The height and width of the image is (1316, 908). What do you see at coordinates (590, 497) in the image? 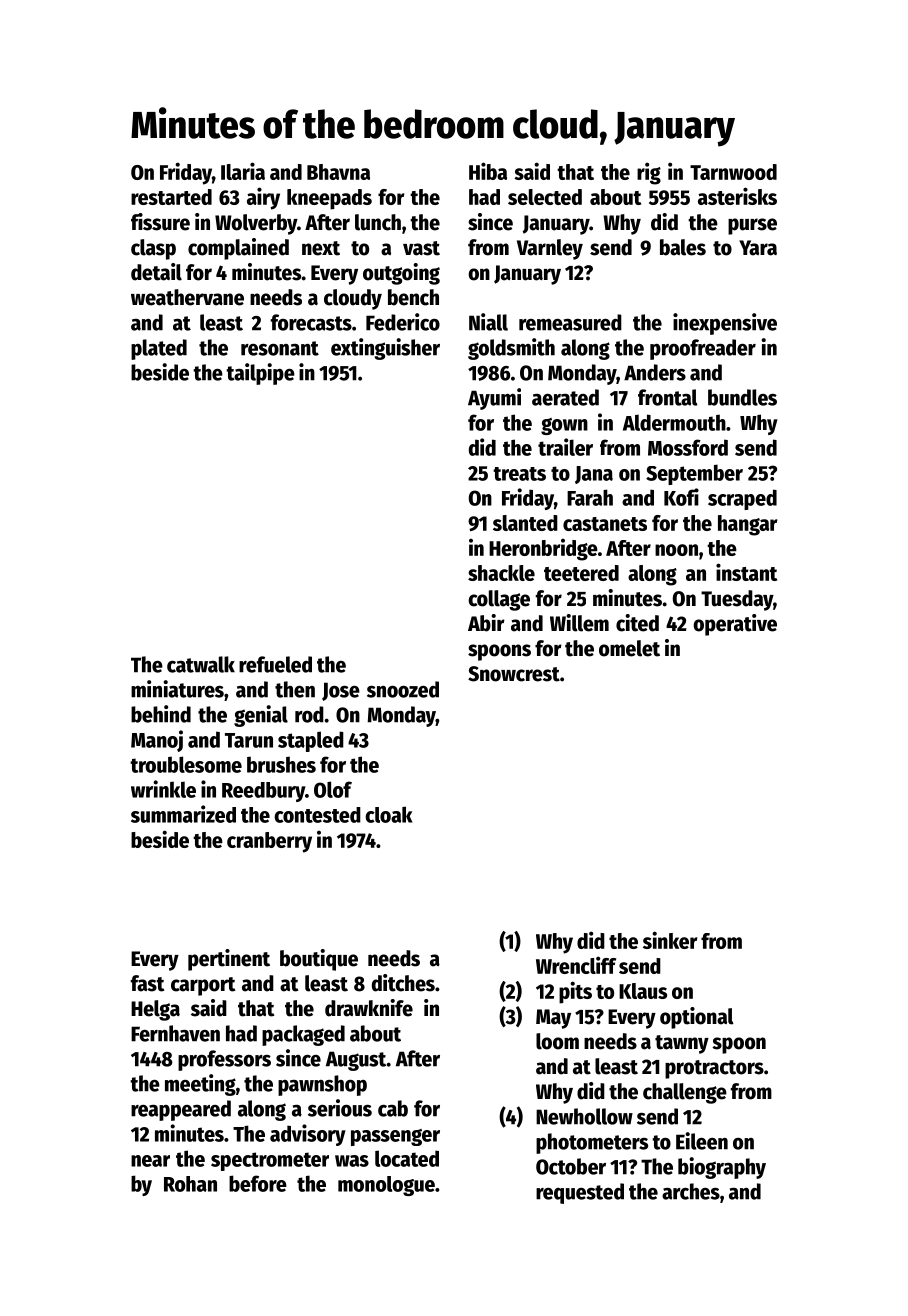
I see `Farah` at bounding box center [590, 497].
